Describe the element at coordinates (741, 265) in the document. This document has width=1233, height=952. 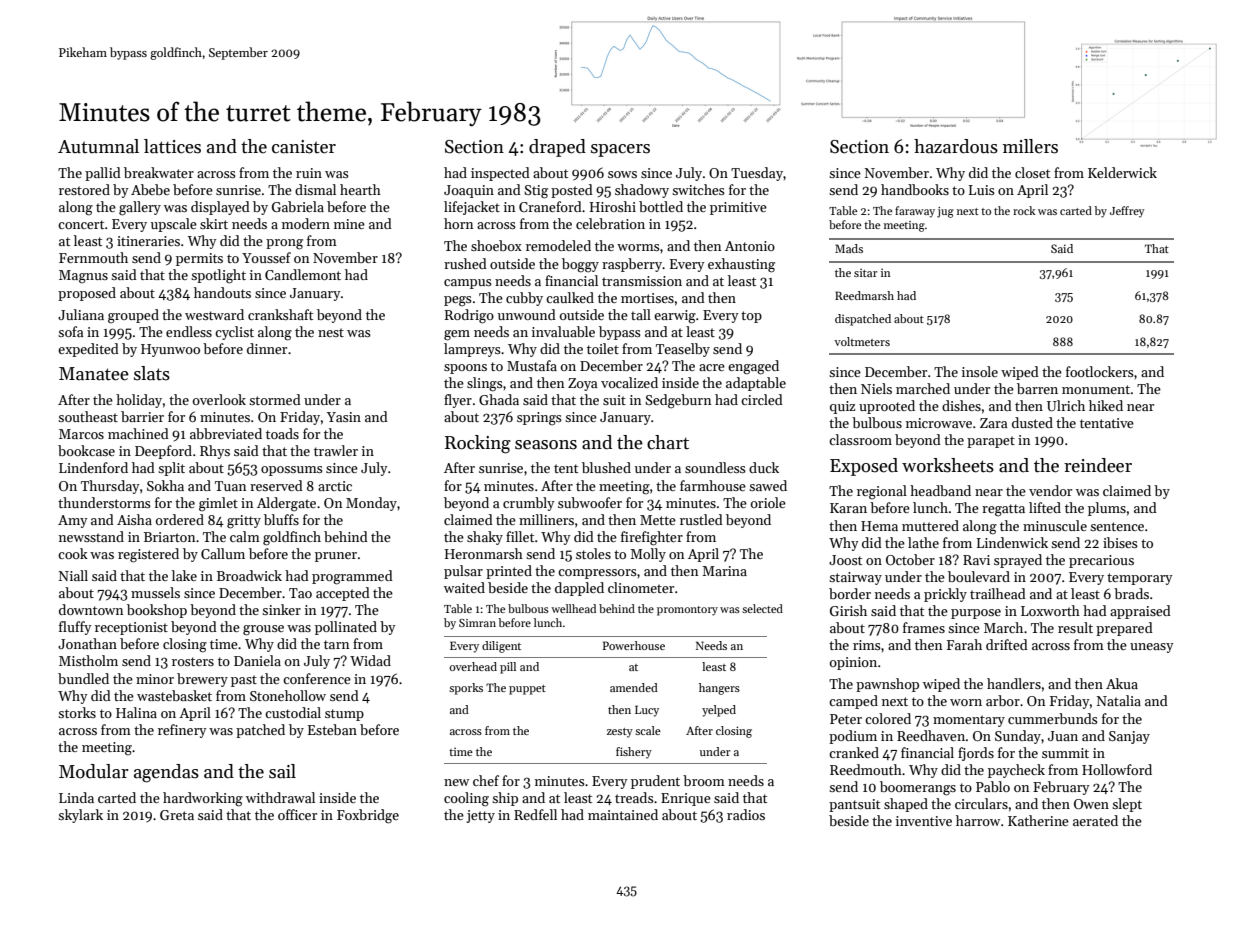
I see `exhausting` at that location.
